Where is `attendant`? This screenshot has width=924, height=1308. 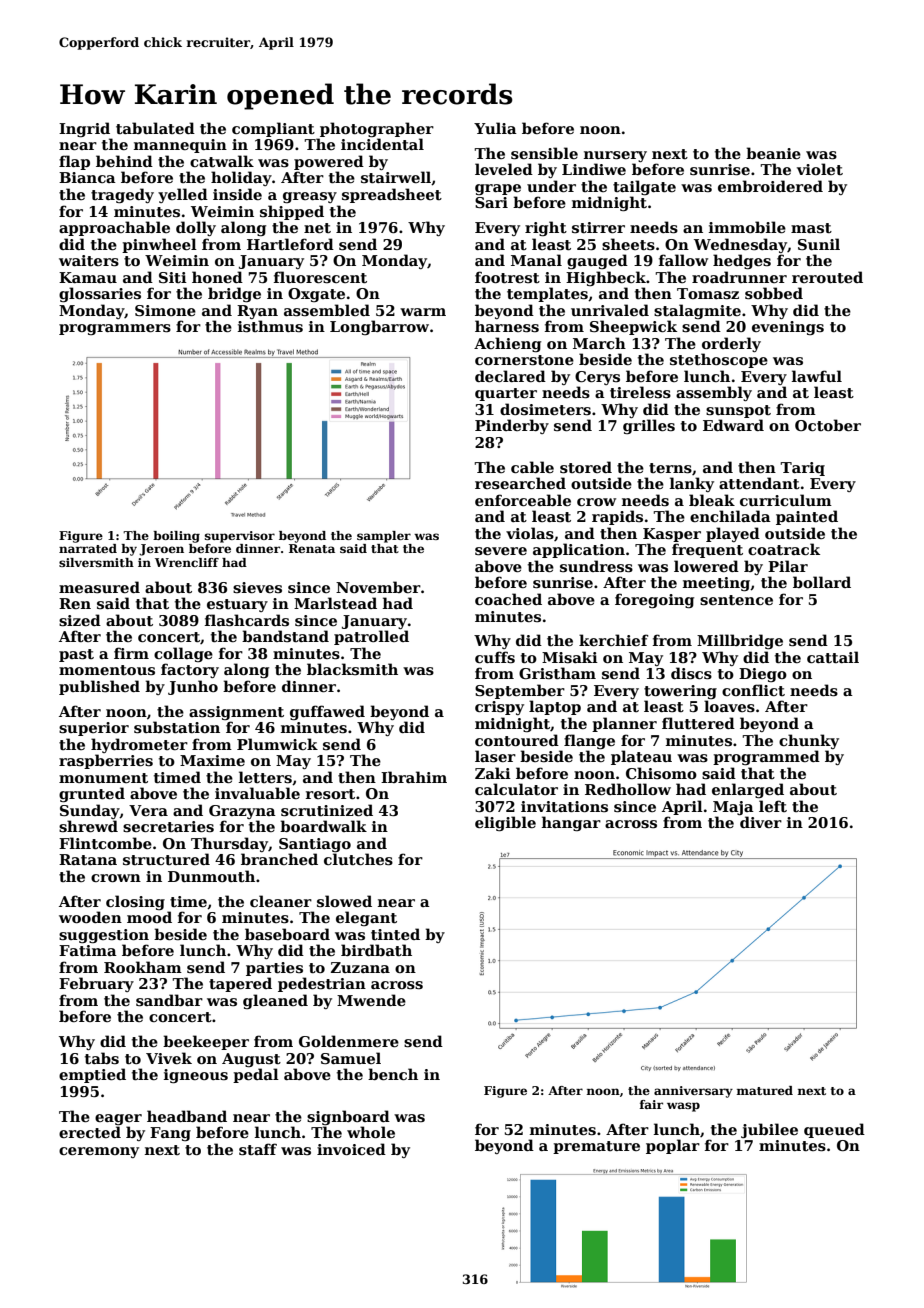 attendant is located at coordinates (759, 483).
